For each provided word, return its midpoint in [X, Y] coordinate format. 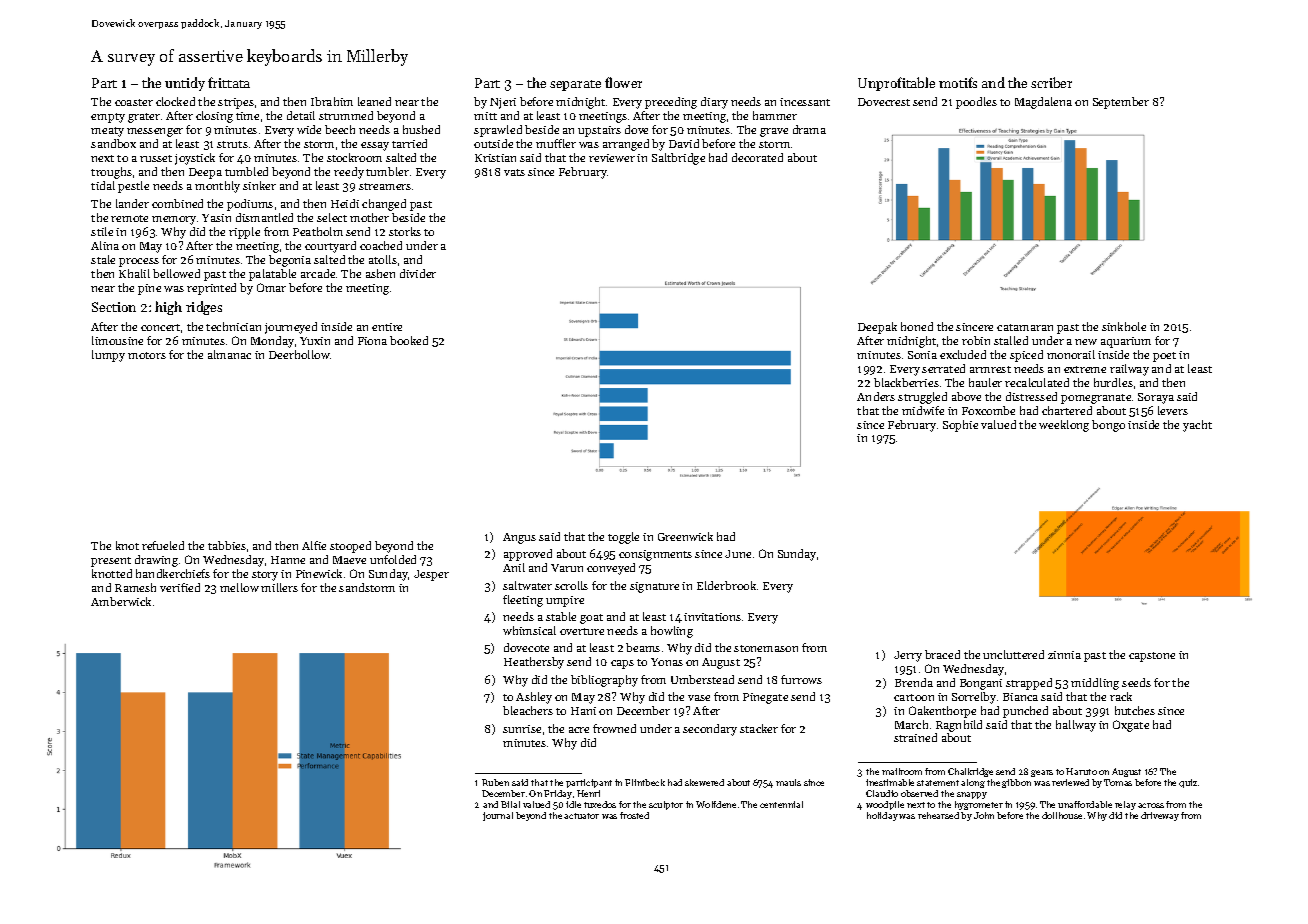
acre [579, 730]
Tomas [1118, 782]
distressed [1031, 396]
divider [418, 273]
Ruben [495, 782]
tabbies [227, 545]
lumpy [108, 356]
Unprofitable [896, 84]
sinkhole [1124, 326]
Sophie [960, 426]
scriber [1051, 82]
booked [409, 340]
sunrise [522, 729]
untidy [185, 84]
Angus [519, 538]
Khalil [134, 273]
